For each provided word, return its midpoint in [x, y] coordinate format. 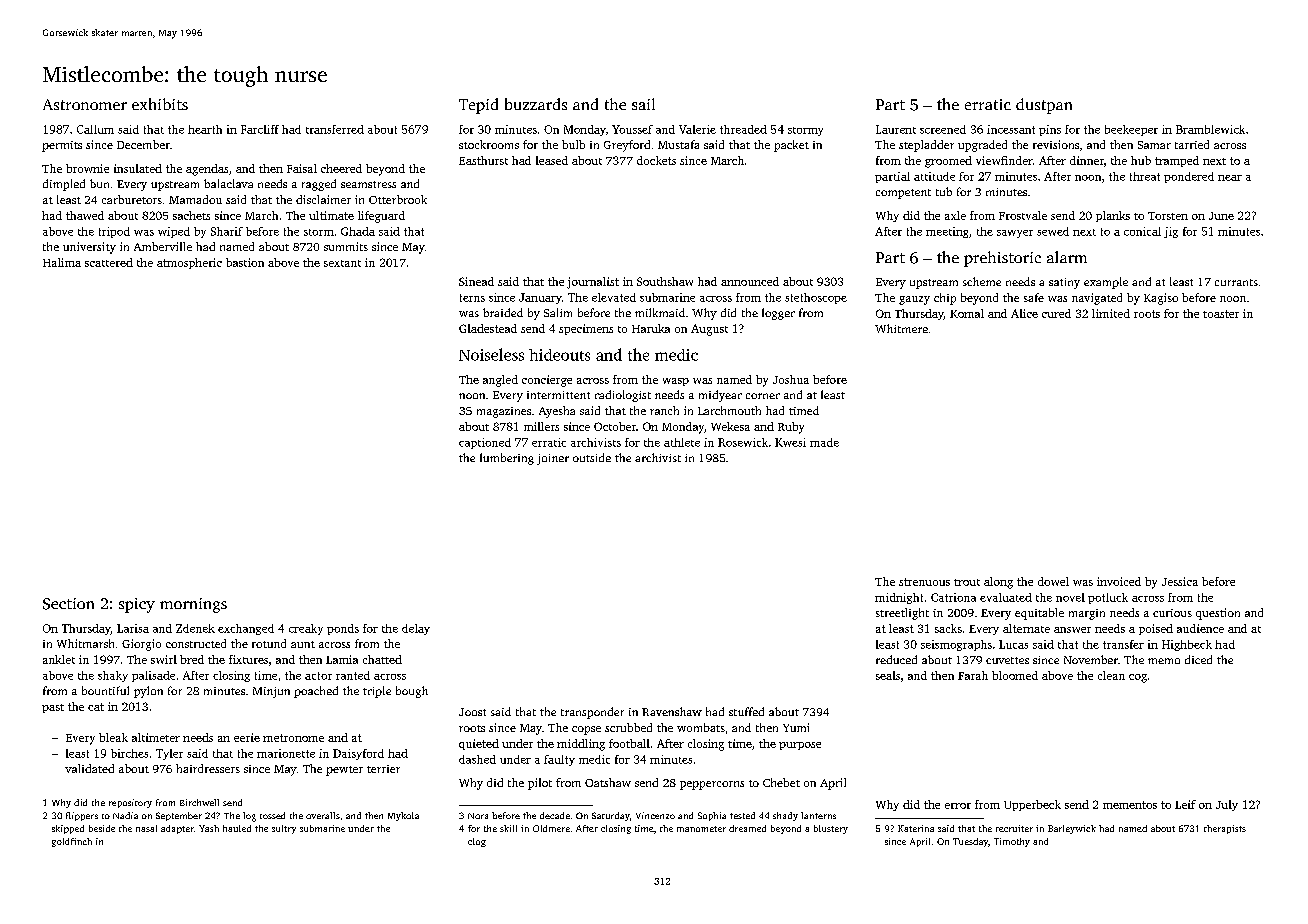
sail [643, 104]
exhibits [160, 104]
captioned [485, 443]
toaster [1221, 314]
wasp [676, 382]
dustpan [1044, 106]
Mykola [403, 816]
